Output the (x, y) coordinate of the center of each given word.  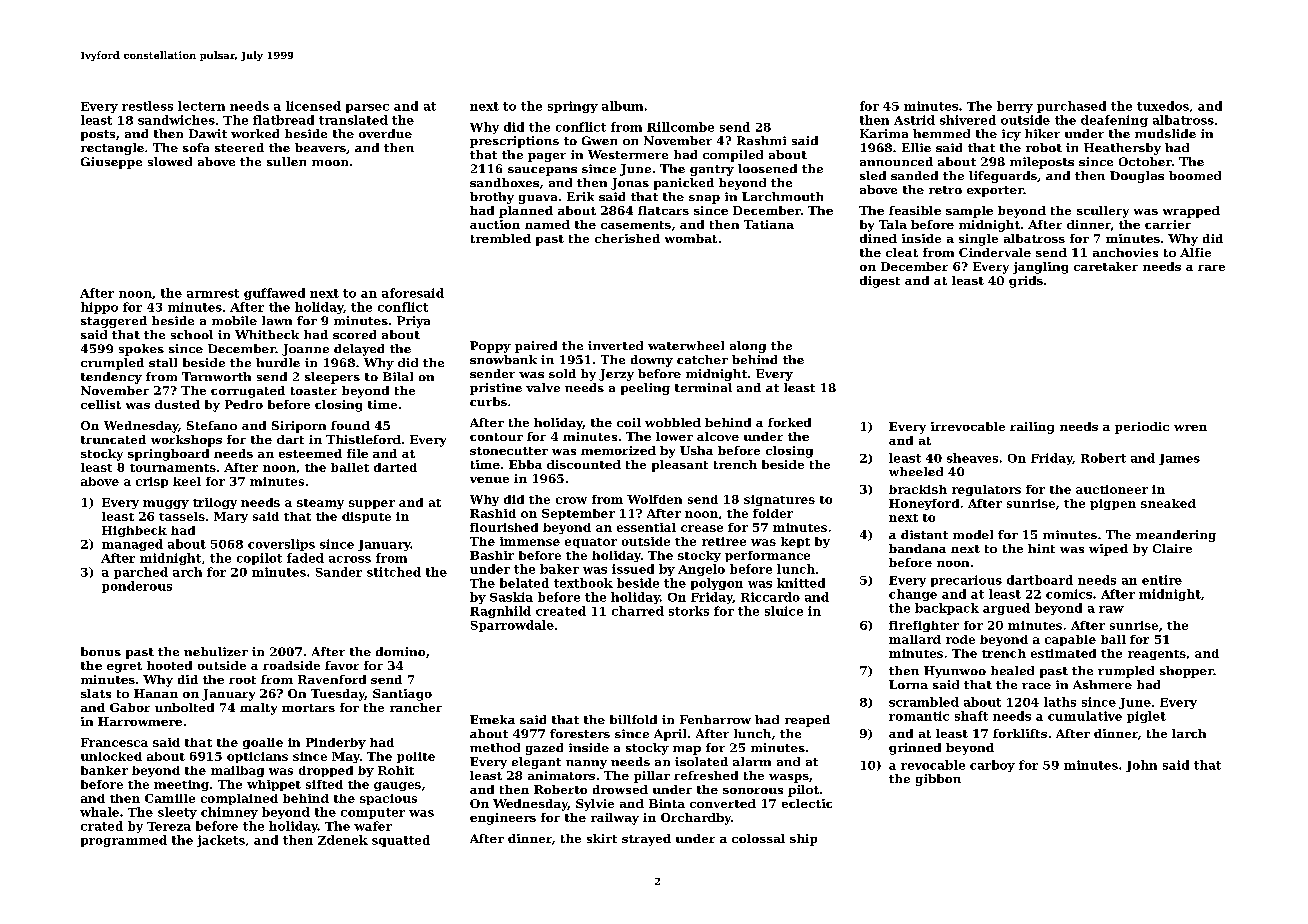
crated (102, 826)
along (748, 347)
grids (1026, 282)
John (1141, 766)
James (1179, 459)
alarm (752, 761)
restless (147, 106)
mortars (308, 708)
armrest (213, 293)
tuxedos (1163, 106)
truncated (113, 439)
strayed (646, 840)
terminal (703, 387)
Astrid (914, 120)
